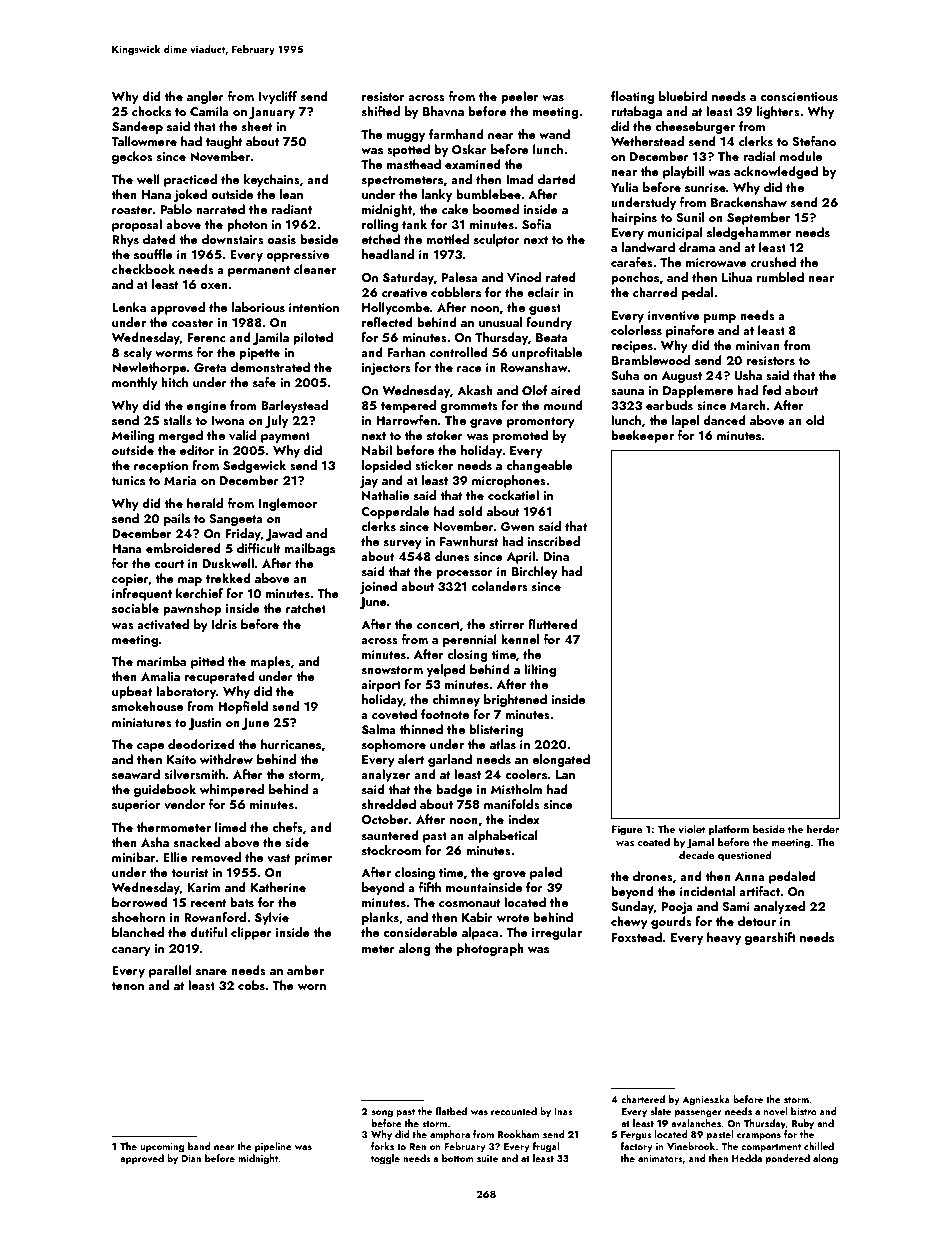 The image size is (952, 1233). I want to click on Lenka, so click(129, 307).
